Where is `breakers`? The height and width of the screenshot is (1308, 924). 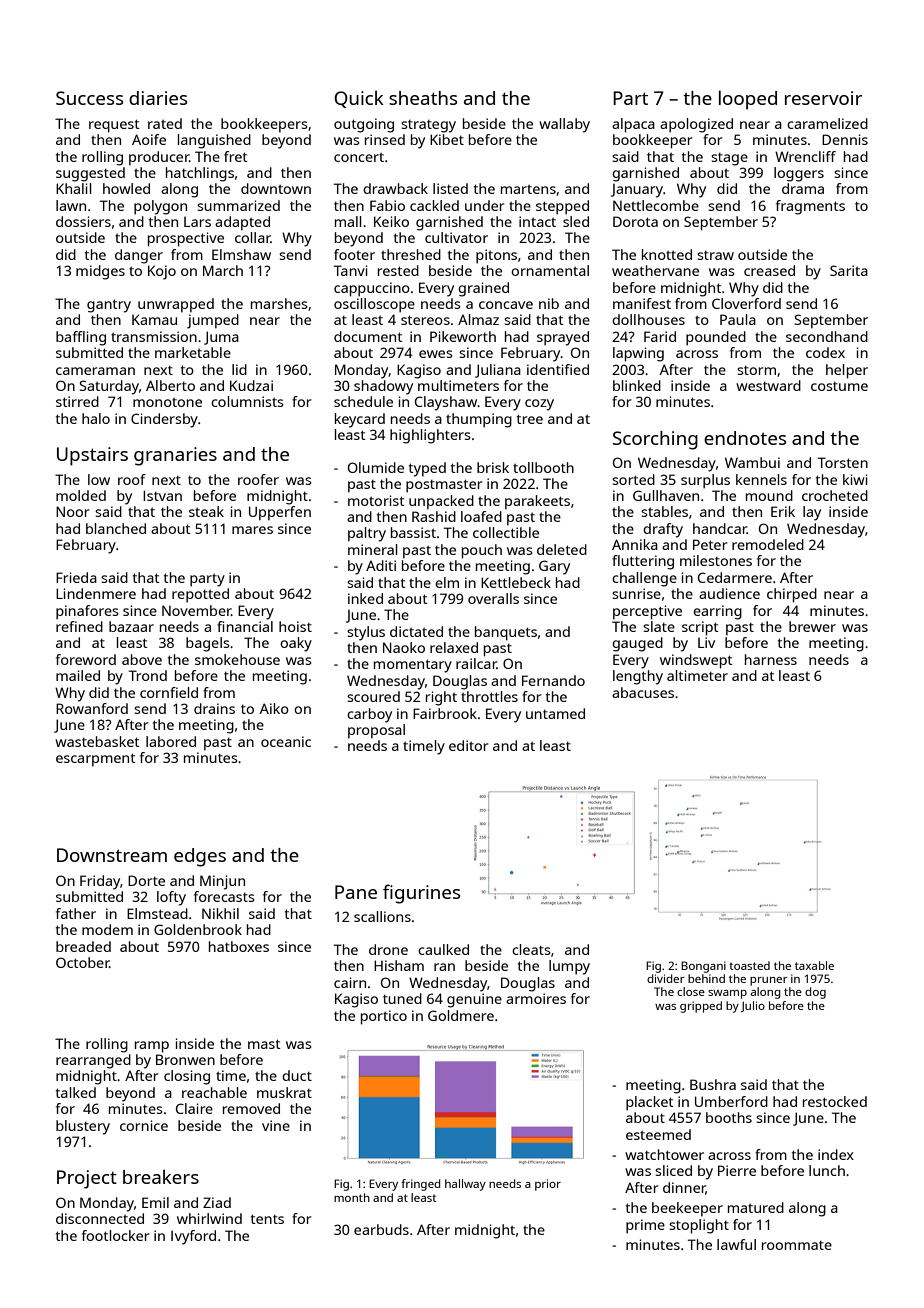 breakers is located at coordinates (161, 1177).
